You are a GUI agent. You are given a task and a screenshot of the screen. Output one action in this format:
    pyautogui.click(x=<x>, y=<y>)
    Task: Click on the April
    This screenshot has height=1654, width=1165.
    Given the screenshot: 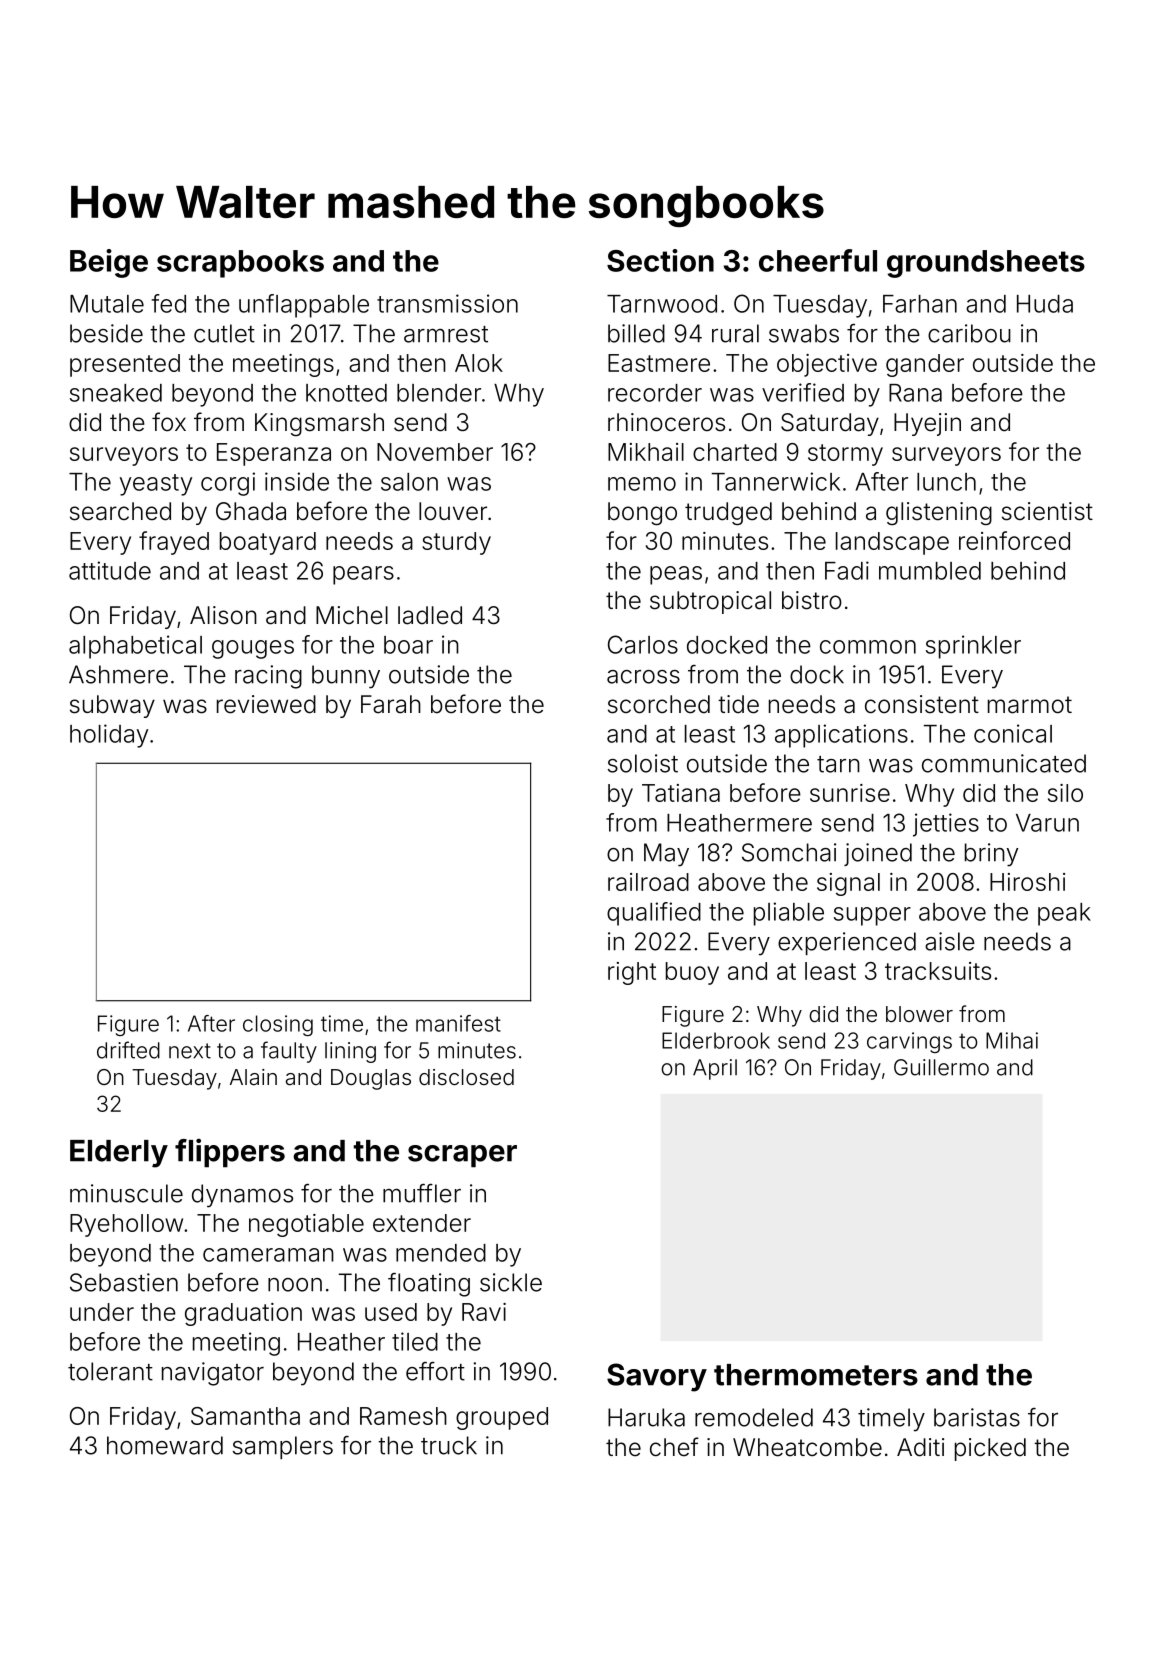 What is the action you would take?
    pyautogui.click(x=715, y=1069)
